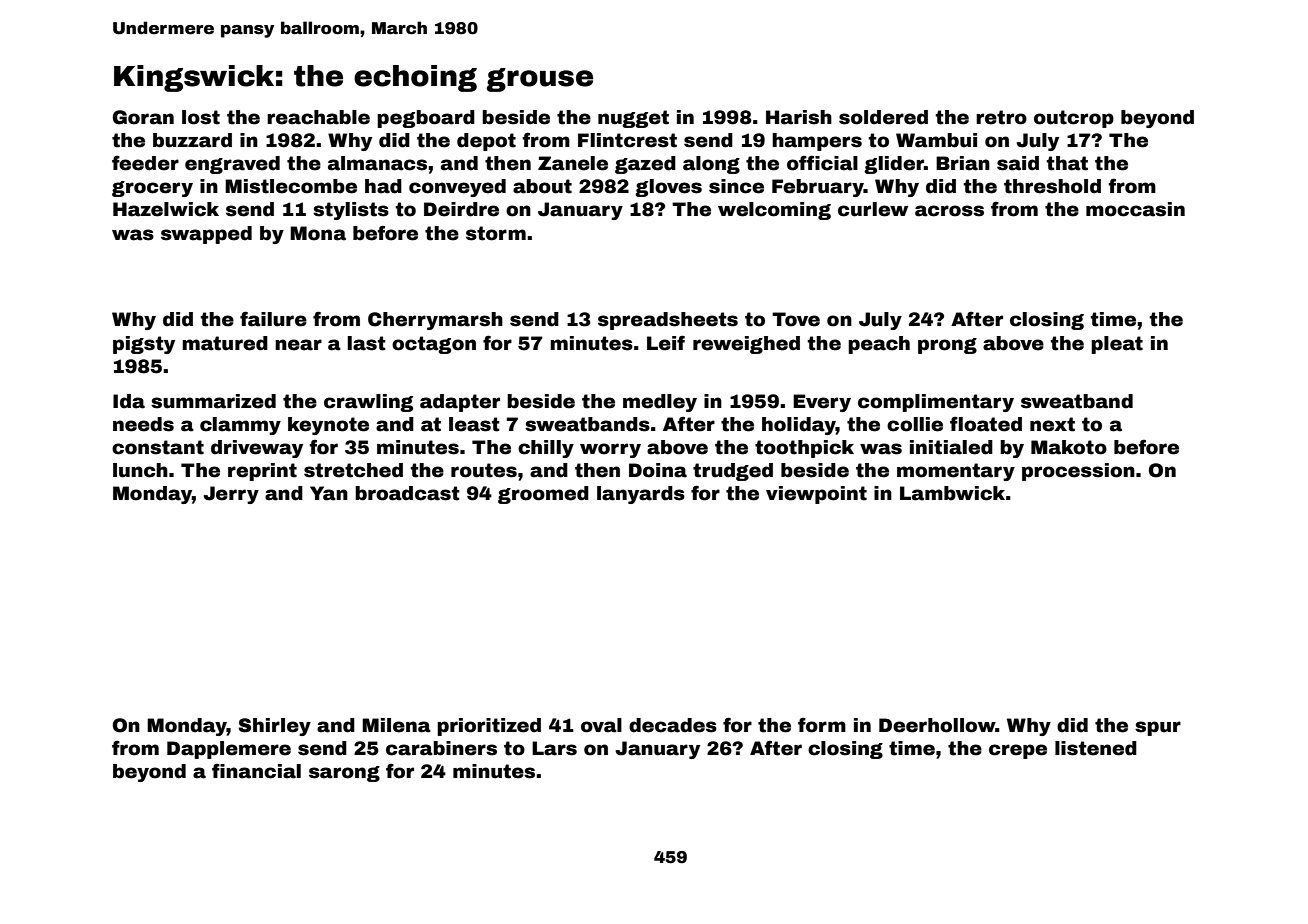  Describe the element at coordinates (206, 235) in the image. I see `swapped` at that location.
